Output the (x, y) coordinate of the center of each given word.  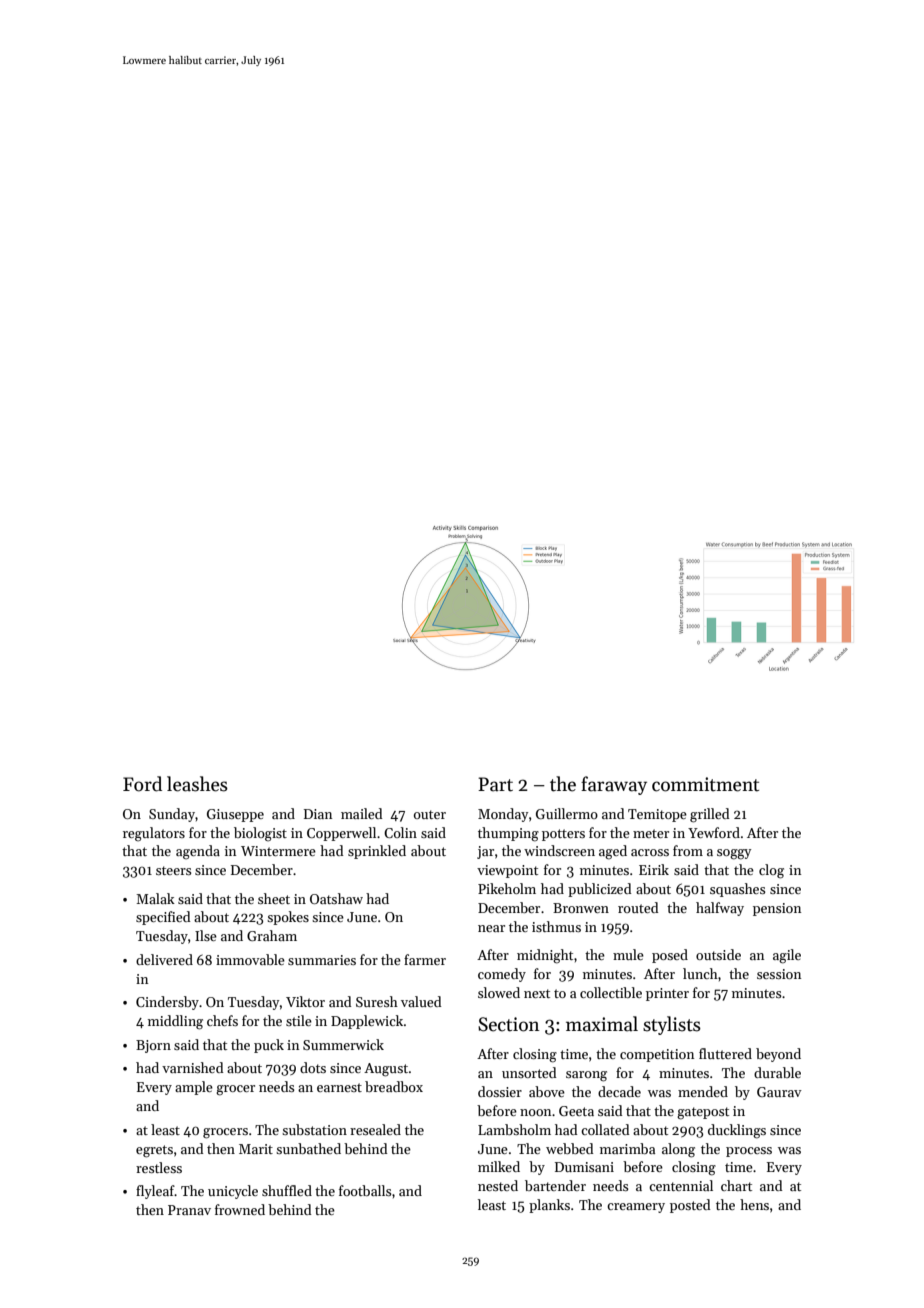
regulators (154, 834)
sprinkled (377, 852)
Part (495, 784)
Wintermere (278, 851)
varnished (193, 1067)
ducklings (737, 1131)
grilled (710, 815)
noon (535, 1112)
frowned (240, 1209)
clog (771, 871)
